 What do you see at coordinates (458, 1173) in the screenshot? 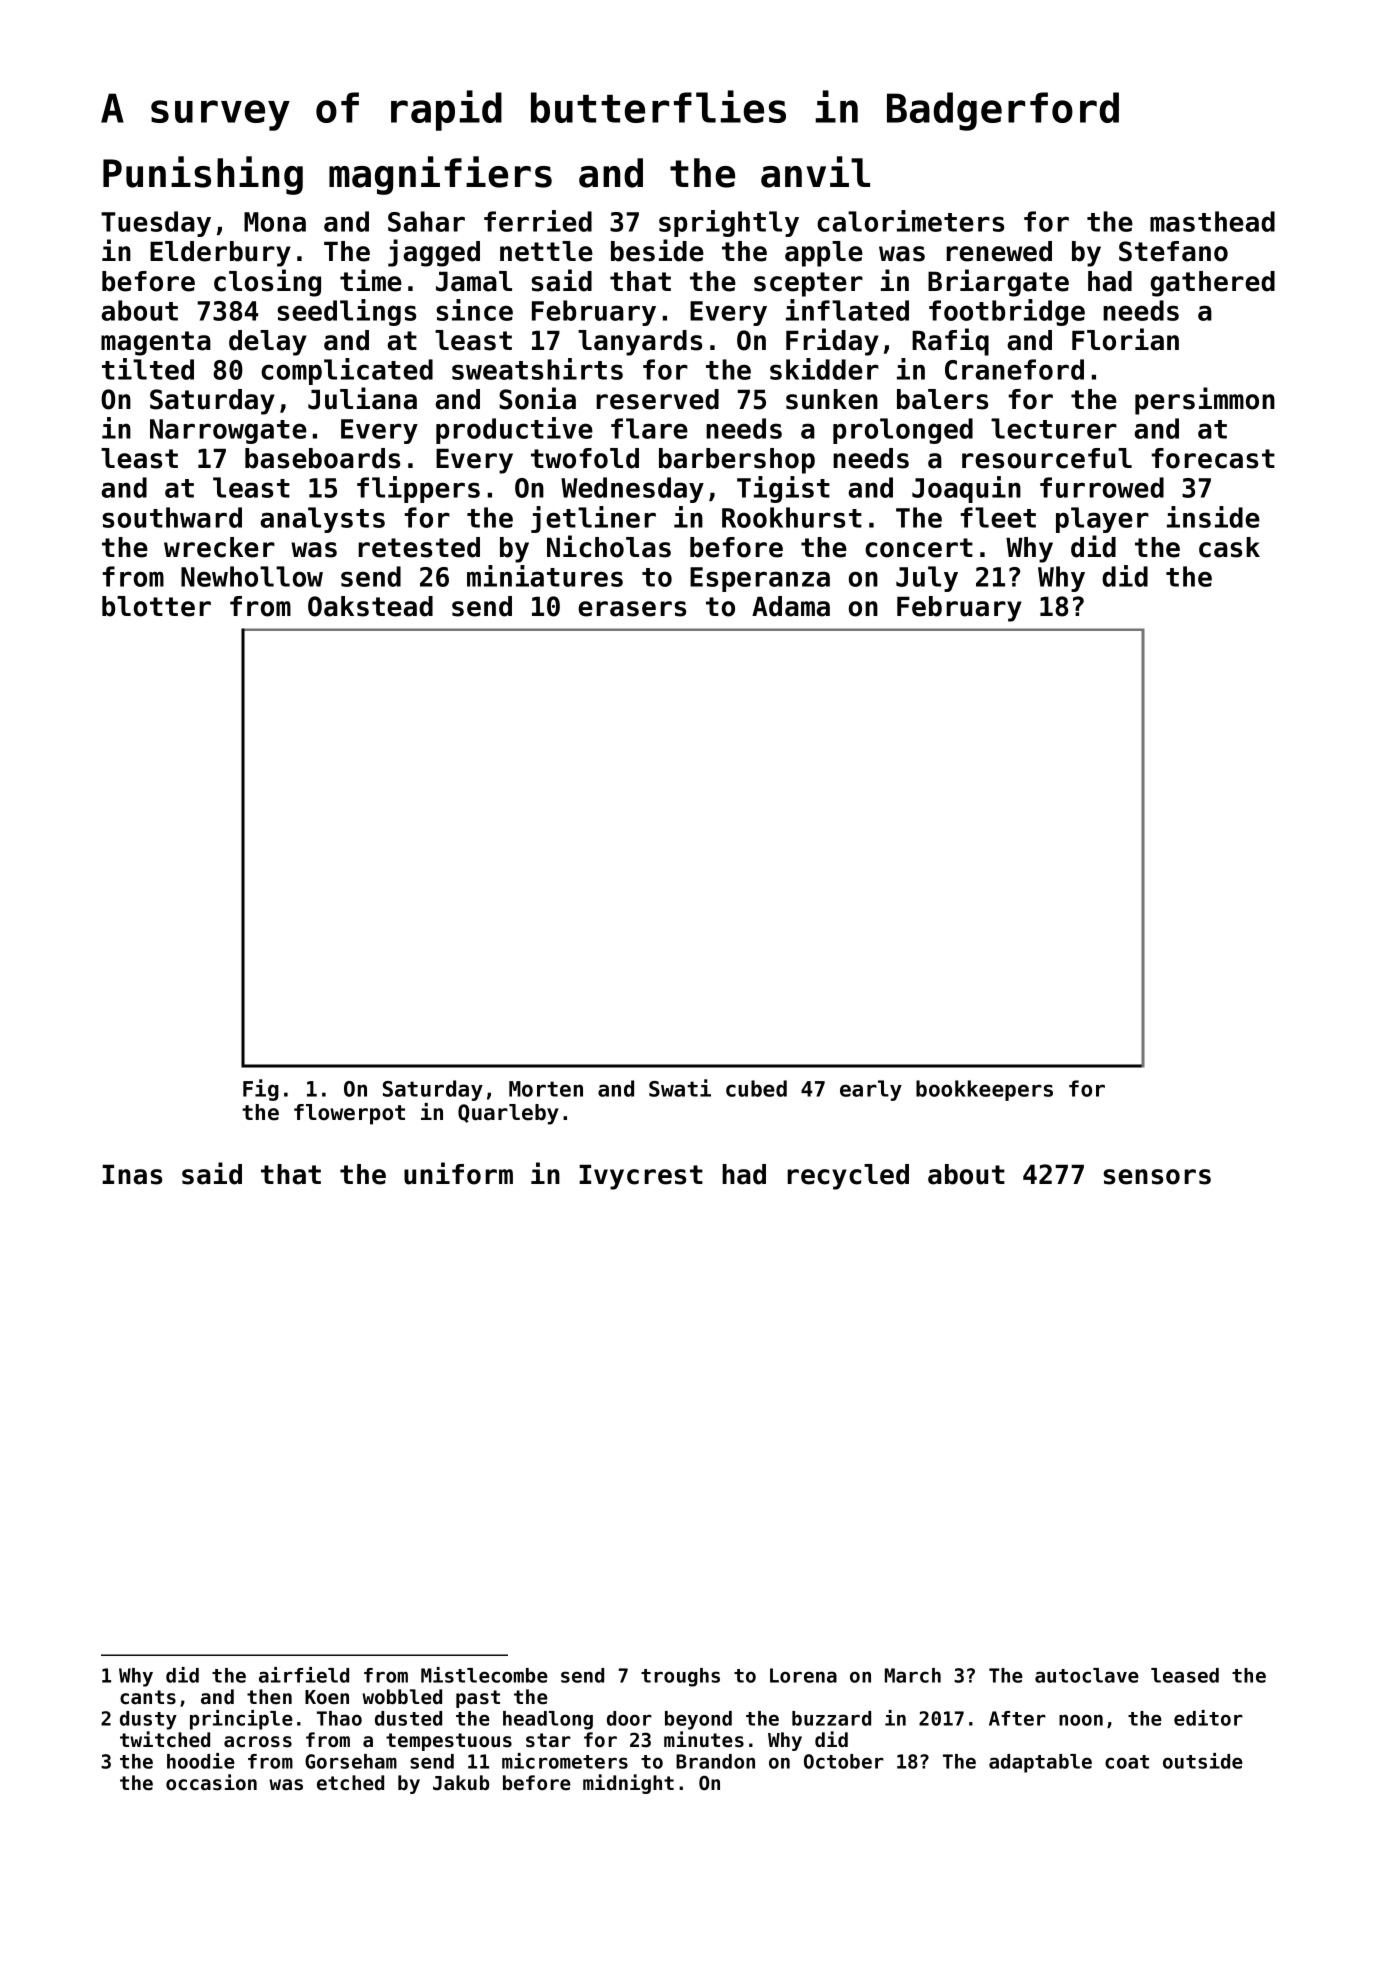
I see `uniform` at bounding box center [458, 1173].
